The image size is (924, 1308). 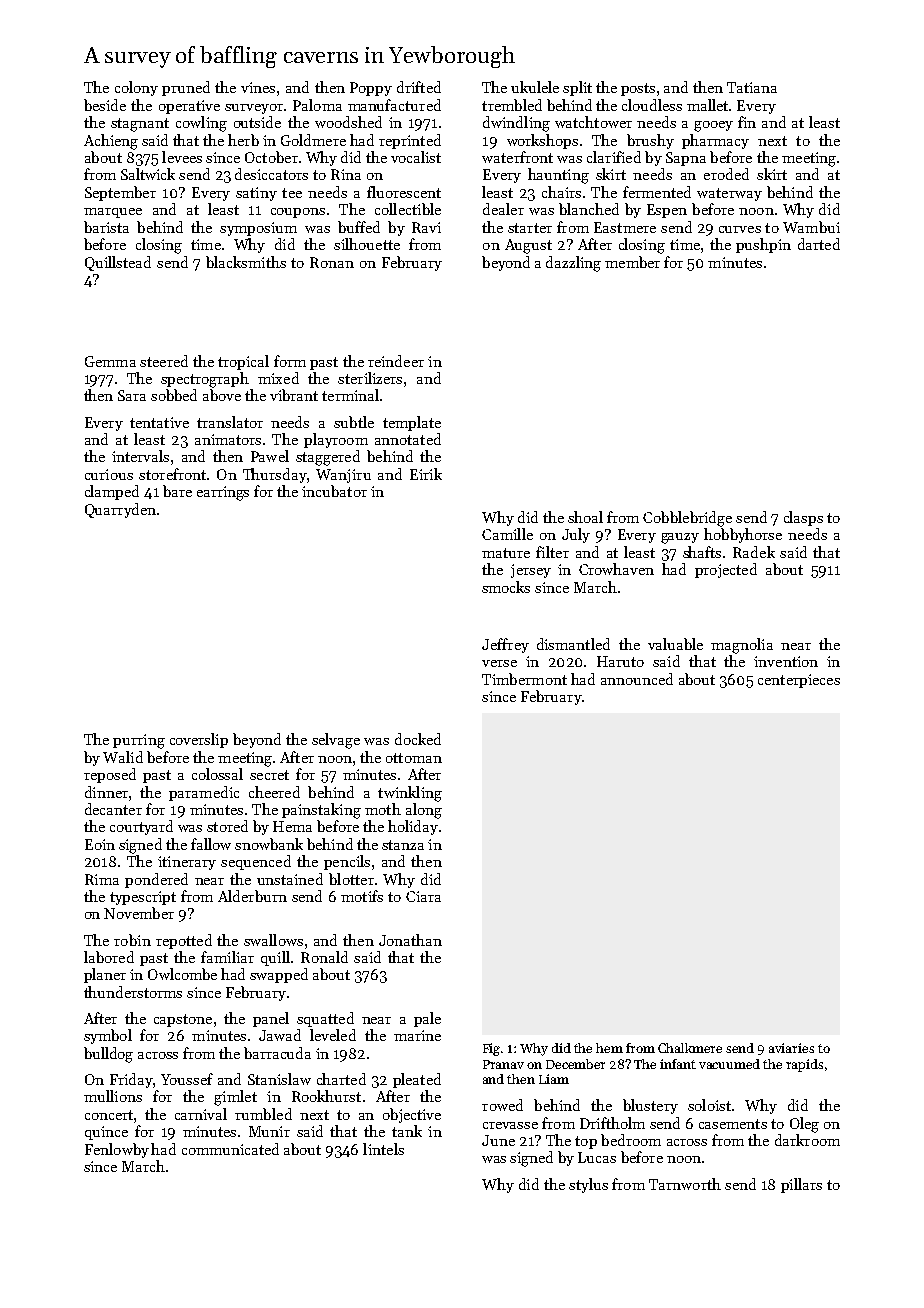 I want to click on docked, so click(x=418, y=739).
